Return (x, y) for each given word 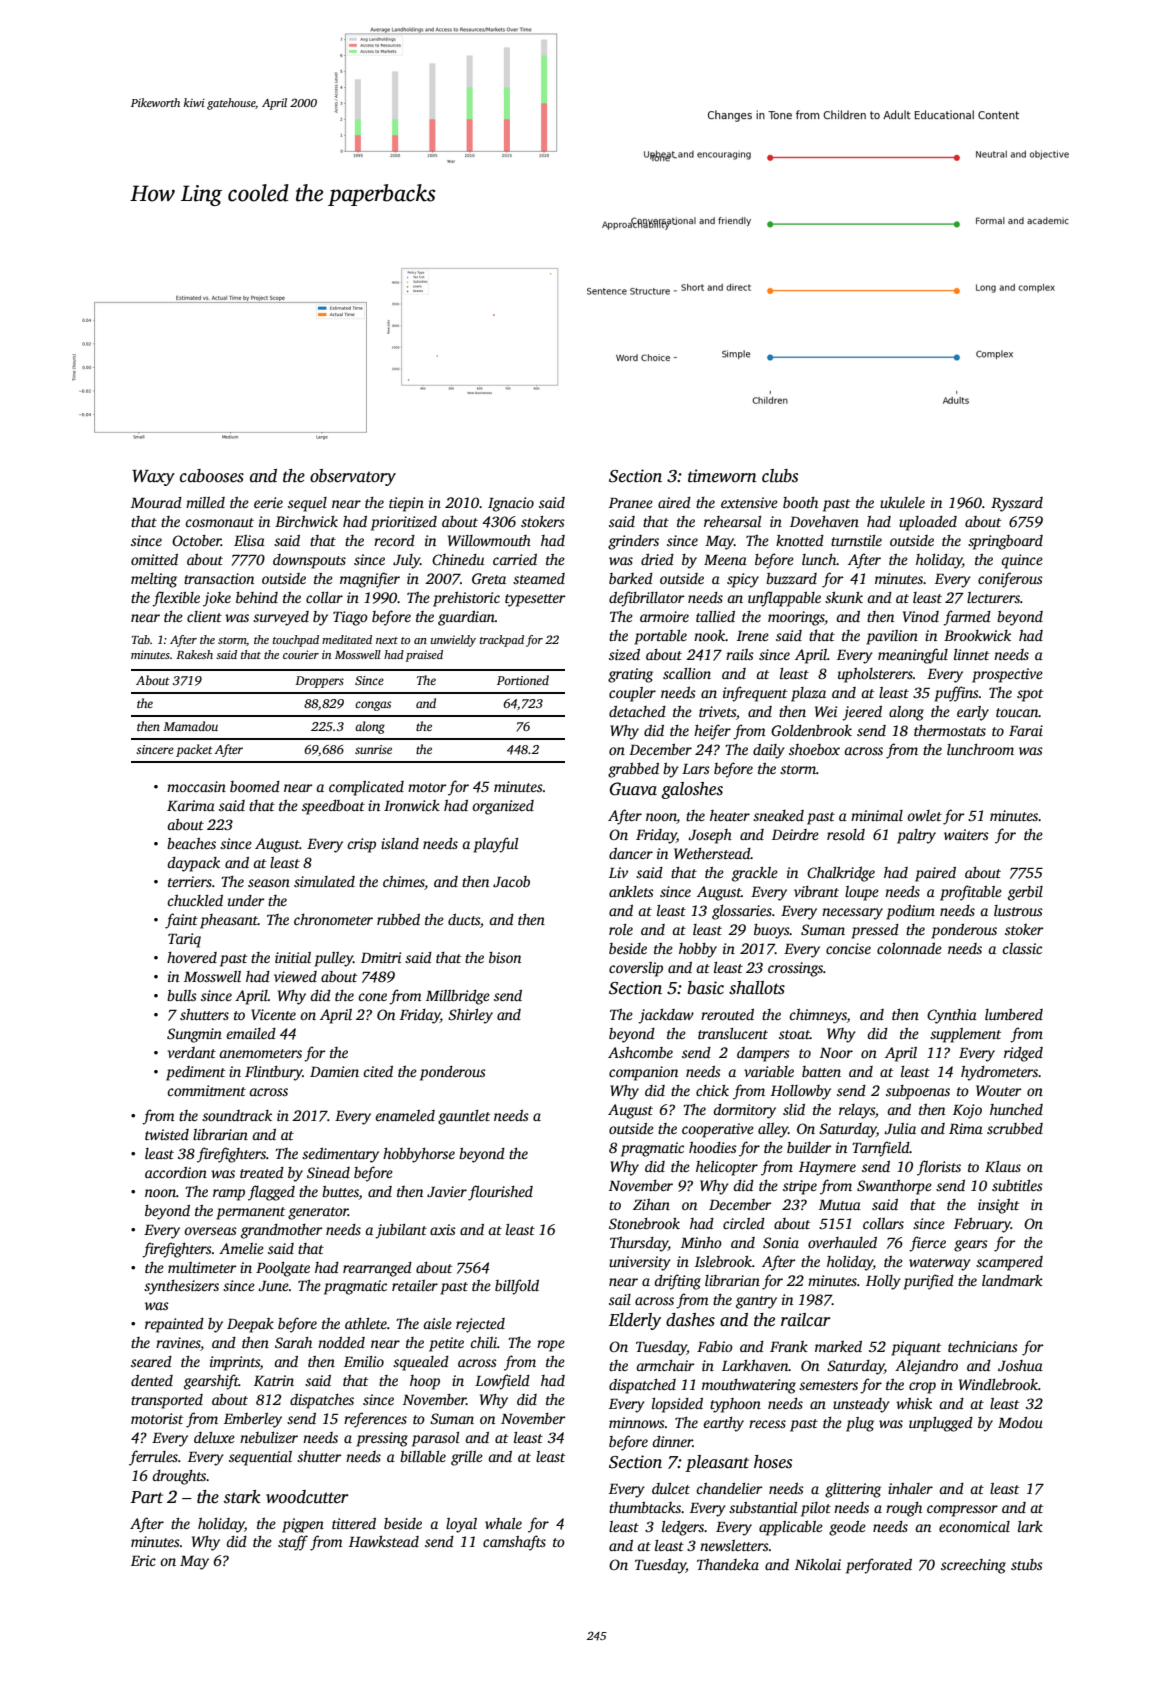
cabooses (212, 476)
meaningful (913, 656)
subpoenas (918, 1092)
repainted (174, 1325)
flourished (500, 1193)
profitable (971, 893)
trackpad (502, 641)
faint (181, 921)
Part (146, 1497)
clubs (780, 476)
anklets (631, 891)
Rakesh (194, 654)
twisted (167, 1134)
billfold (517, 1287)
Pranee (631, 503)
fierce (927, 1244)
